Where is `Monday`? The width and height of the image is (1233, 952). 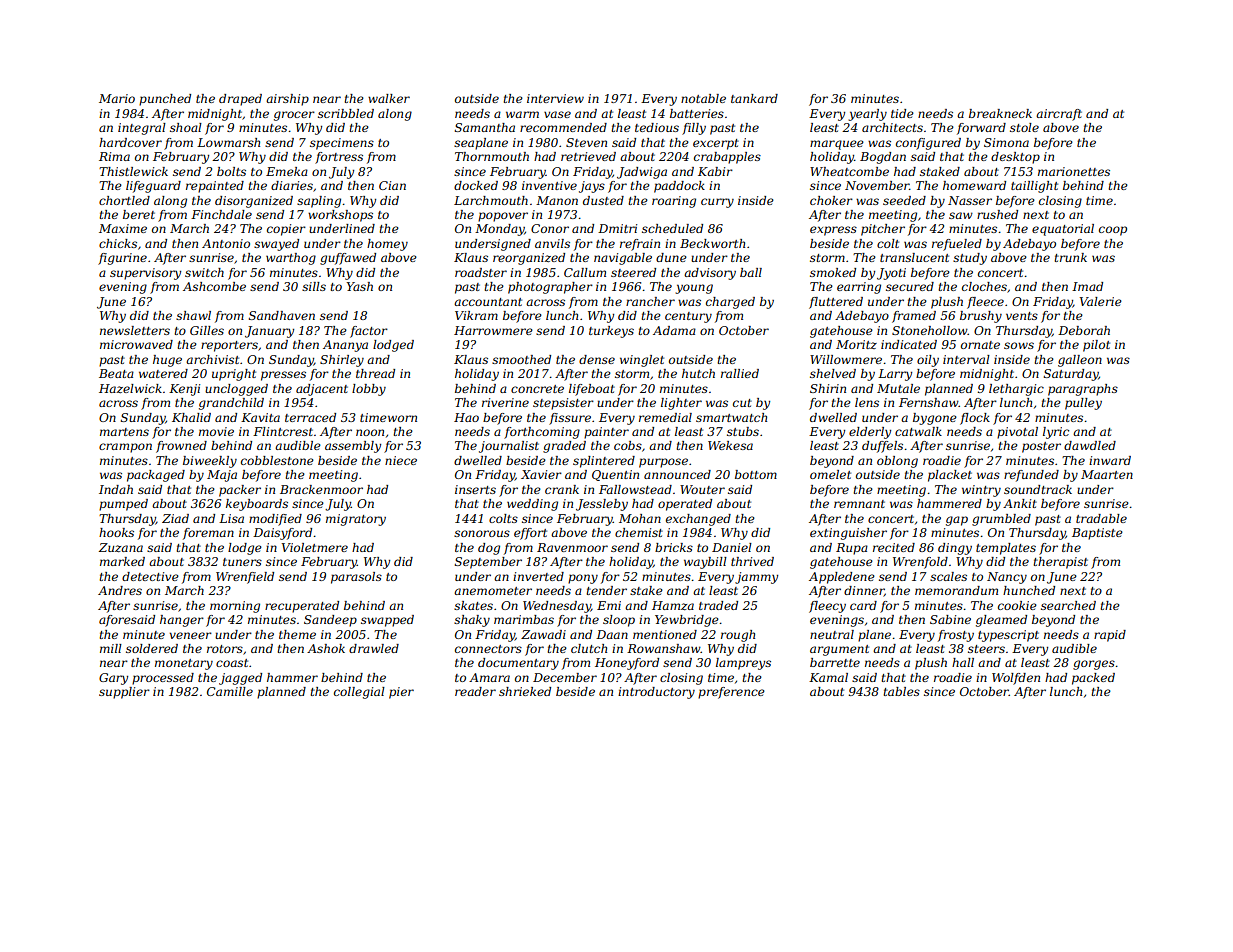 Monday is located at coordinates (499, 230).
